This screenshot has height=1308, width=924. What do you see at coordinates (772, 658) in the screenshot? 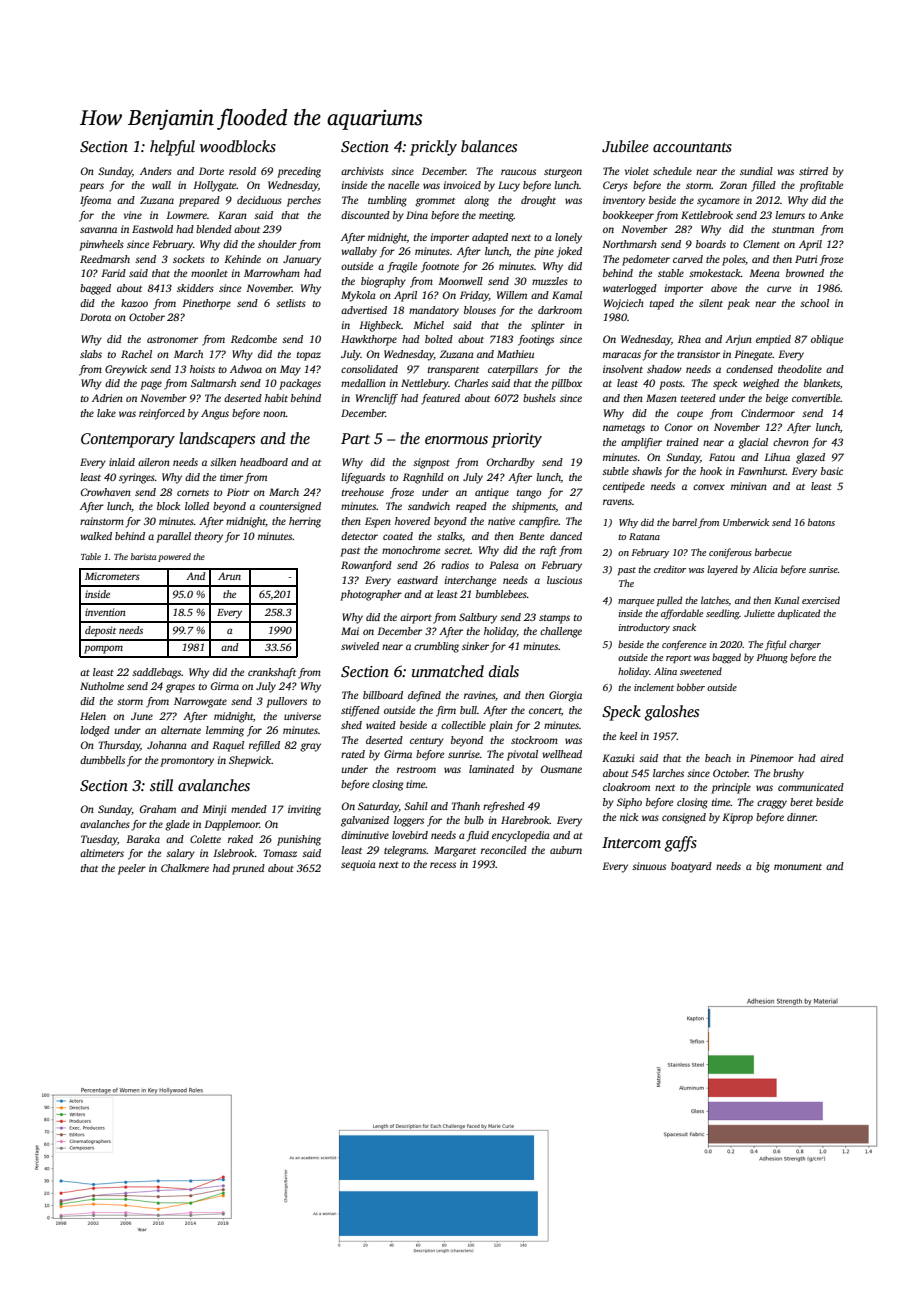
I see `Phuong` at bounding box center [772, 658].
